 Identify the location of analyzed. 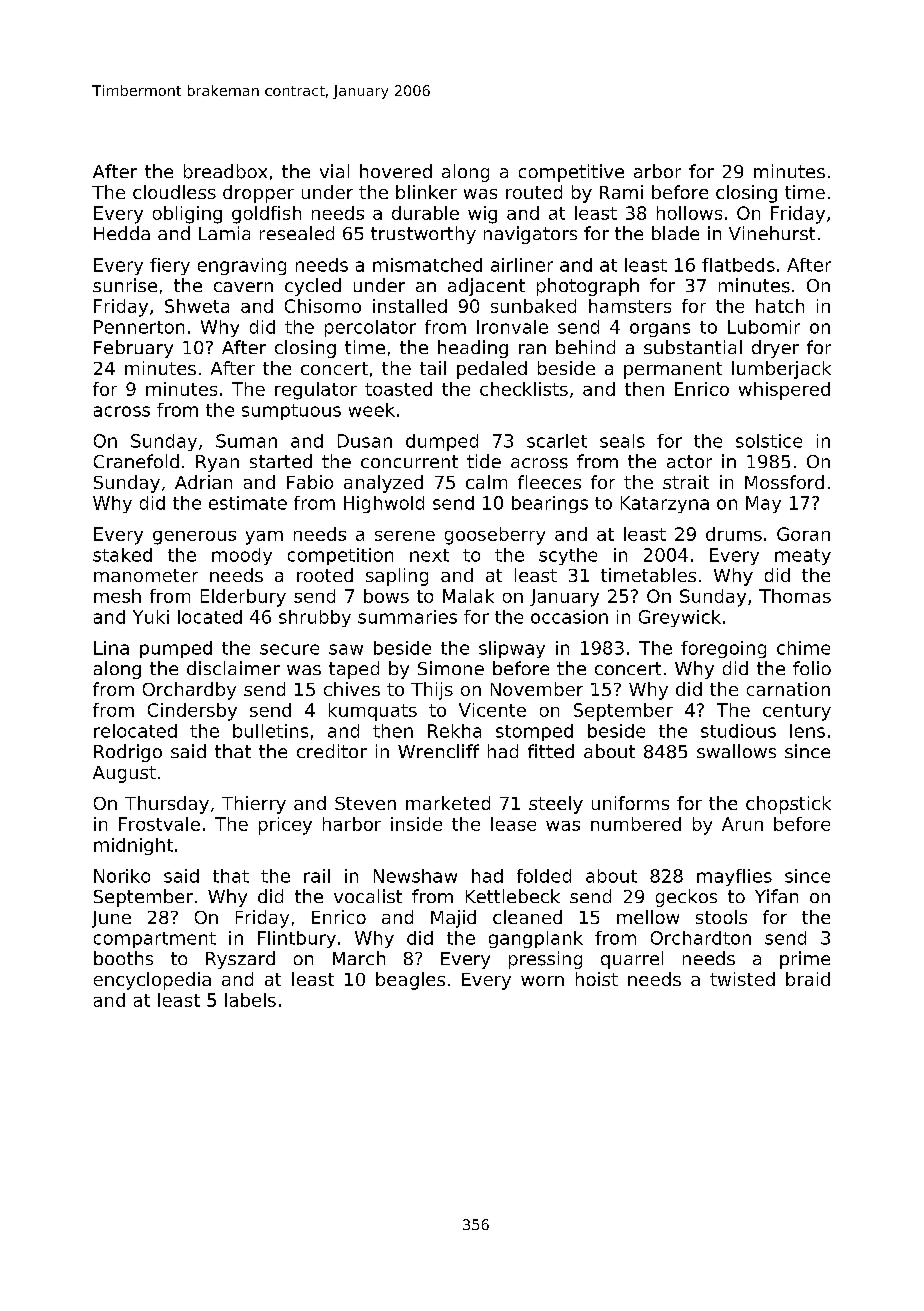
(383, 484).
